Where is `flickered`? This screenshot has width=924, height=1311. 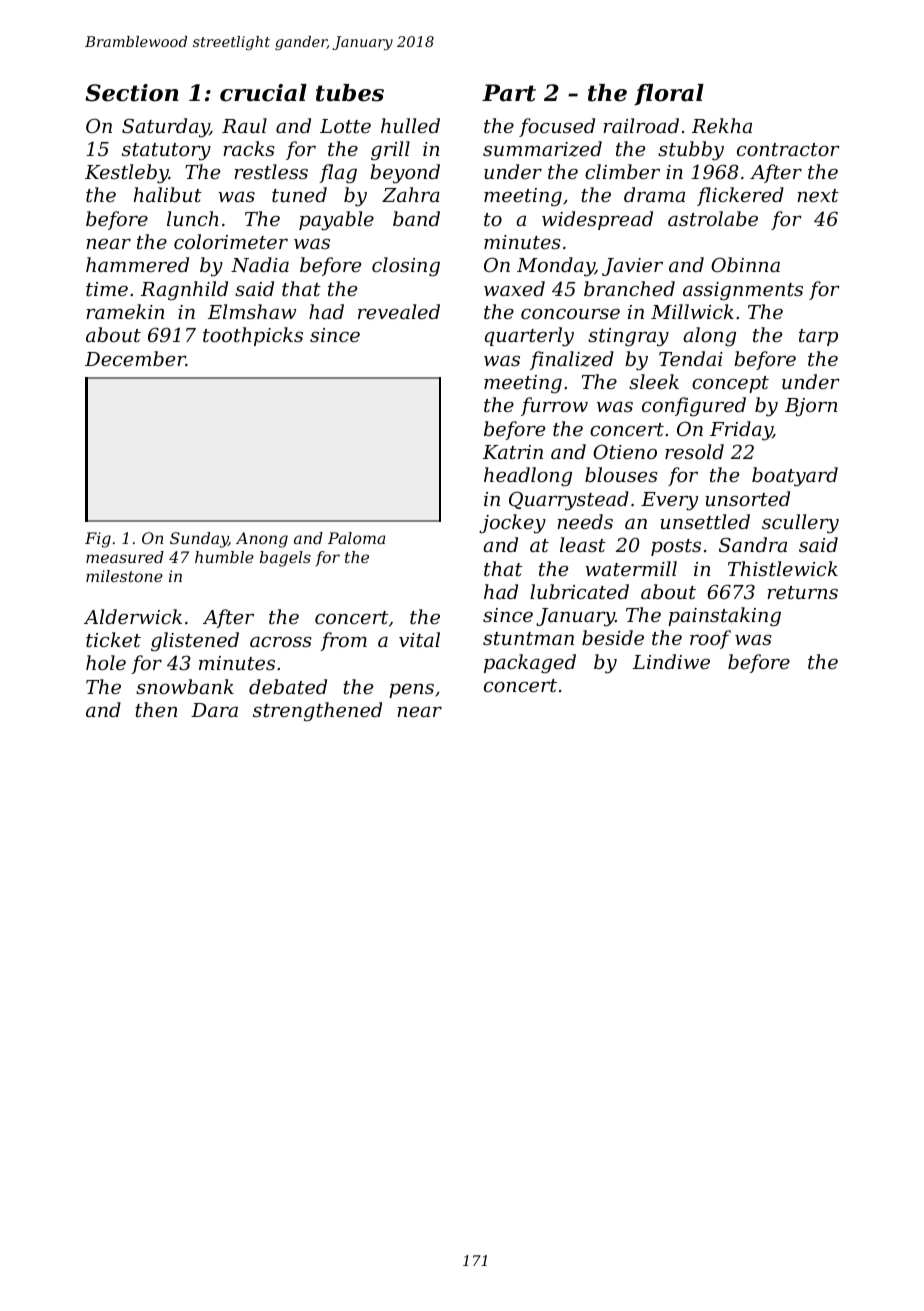
flickered is located at coordinates (740, 196).
